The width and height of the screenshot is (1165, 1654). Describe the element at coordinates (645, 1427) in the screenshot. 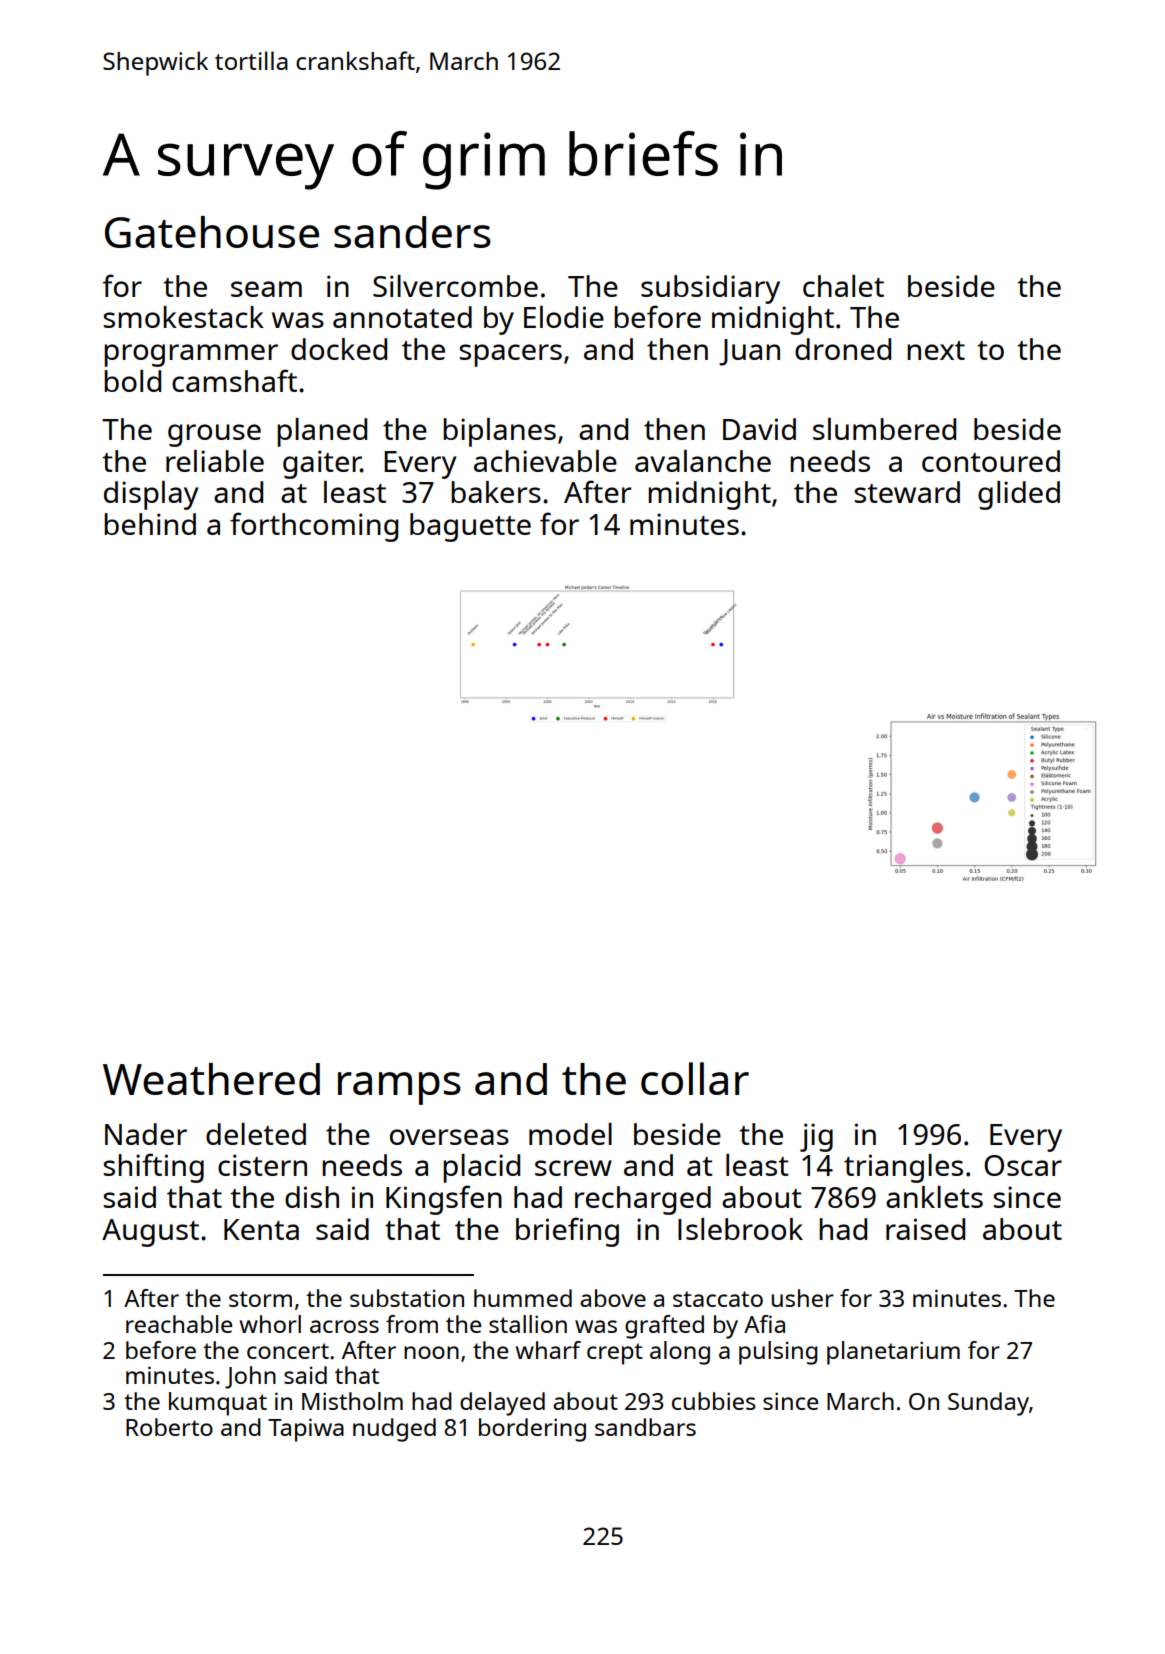

I see `sandbars` at that location.
